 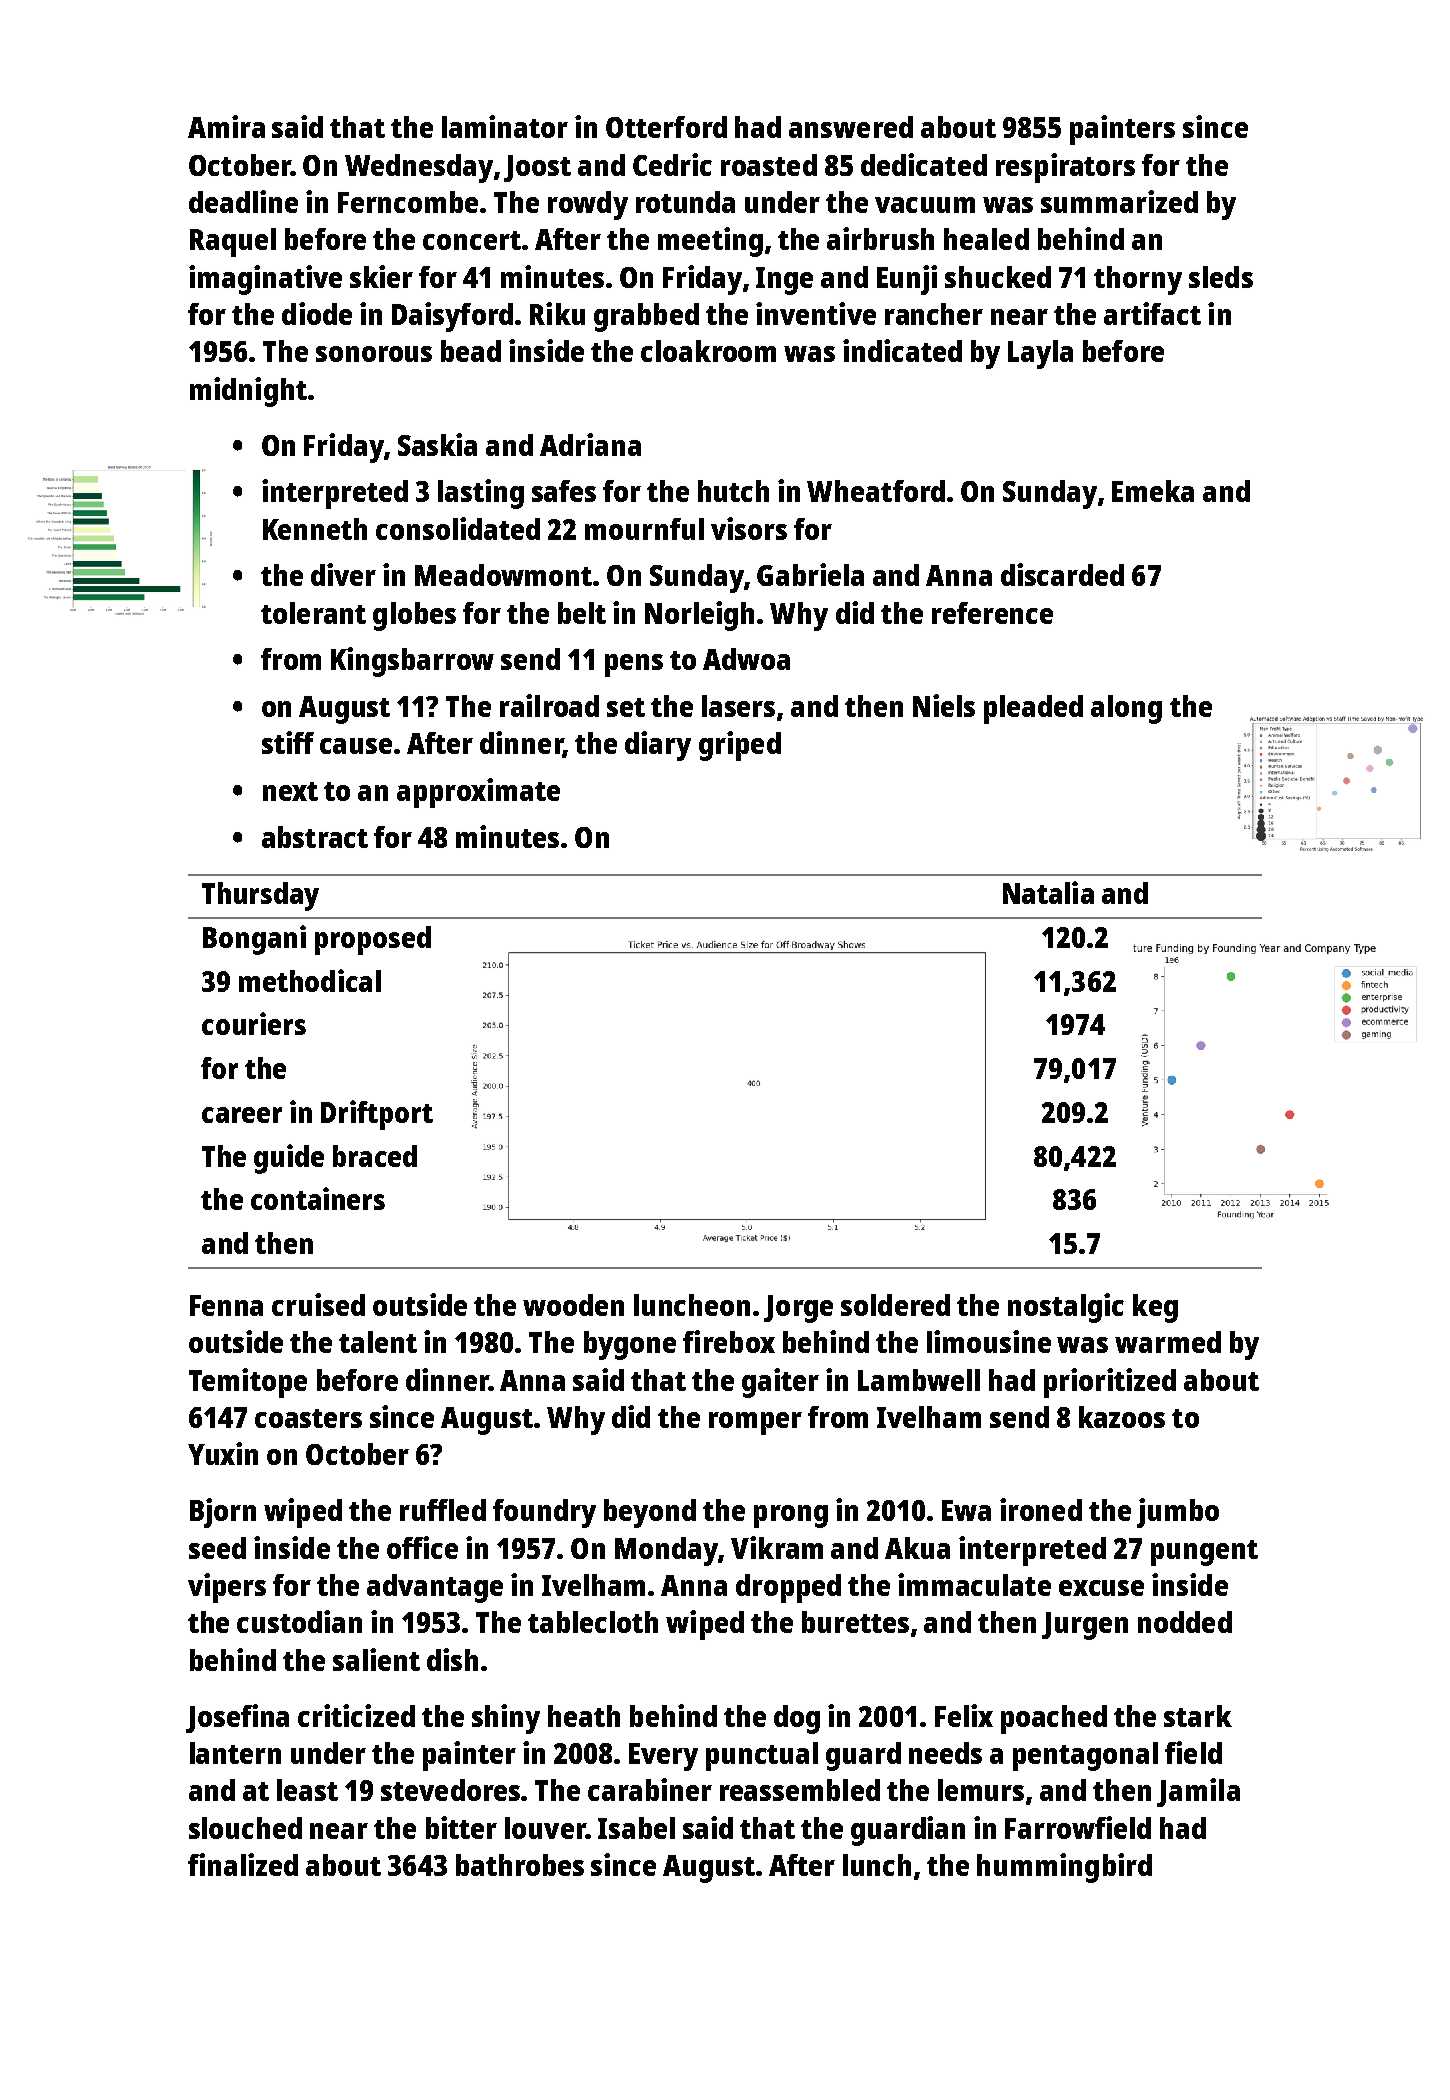 What do you see at coordinates (666, 127) in the document?
I see `Otterford` at bounding box center [666, 127].
